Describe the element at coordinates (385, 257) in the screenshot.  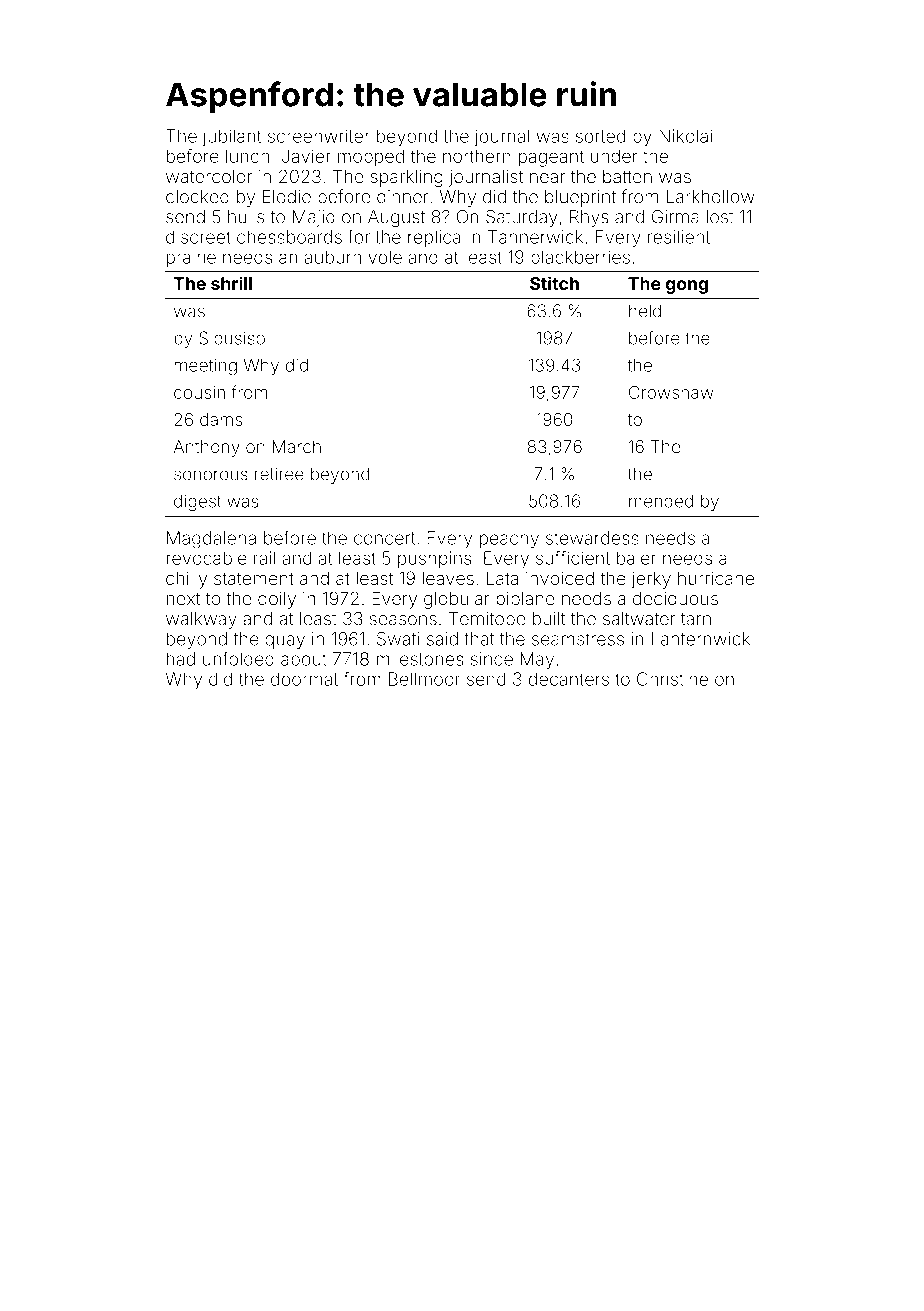
I see `vole` at that location.
